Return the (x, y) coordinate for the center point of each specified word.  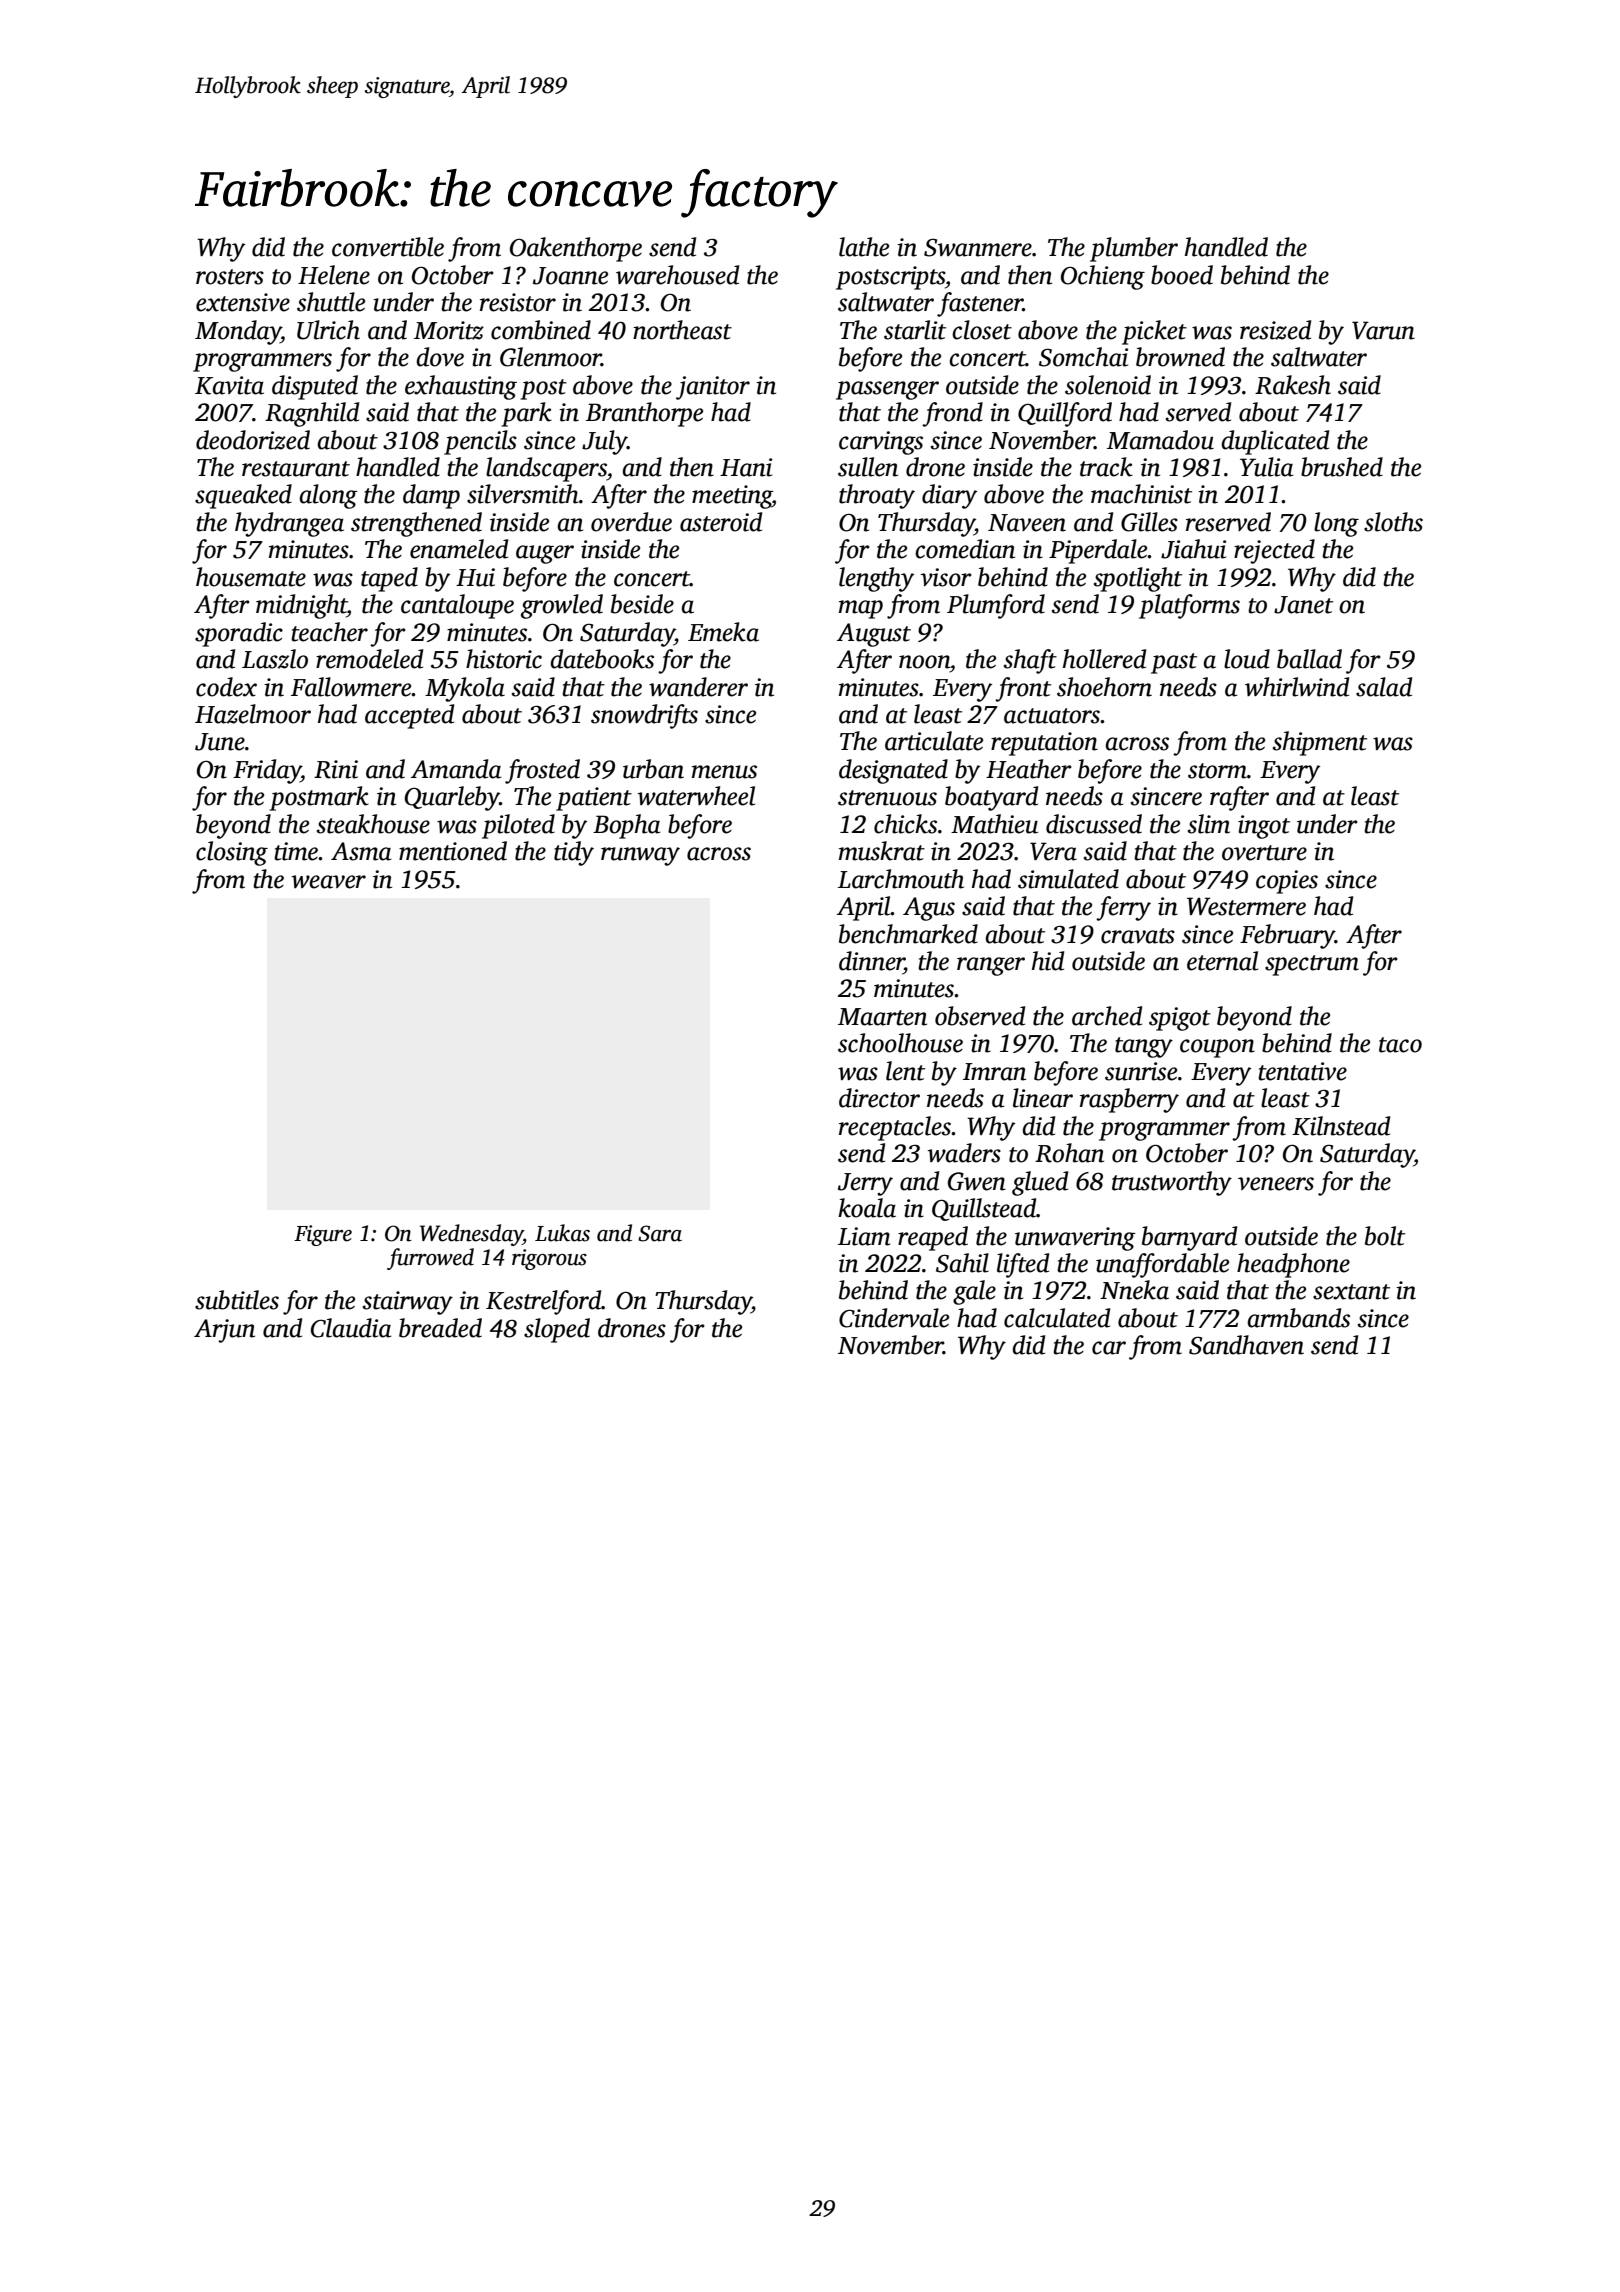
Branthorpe (644, 414)
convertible (388, 247)
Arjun (224, 1331)
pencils (480, 442)
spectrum (1312, 965)
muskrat (882, 851)
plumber (1134, 249)
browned (1180, 357)
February (1287, 936)
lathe (864, 247)
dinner (871, 961)
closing (232, 853)
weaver (328, 882)
